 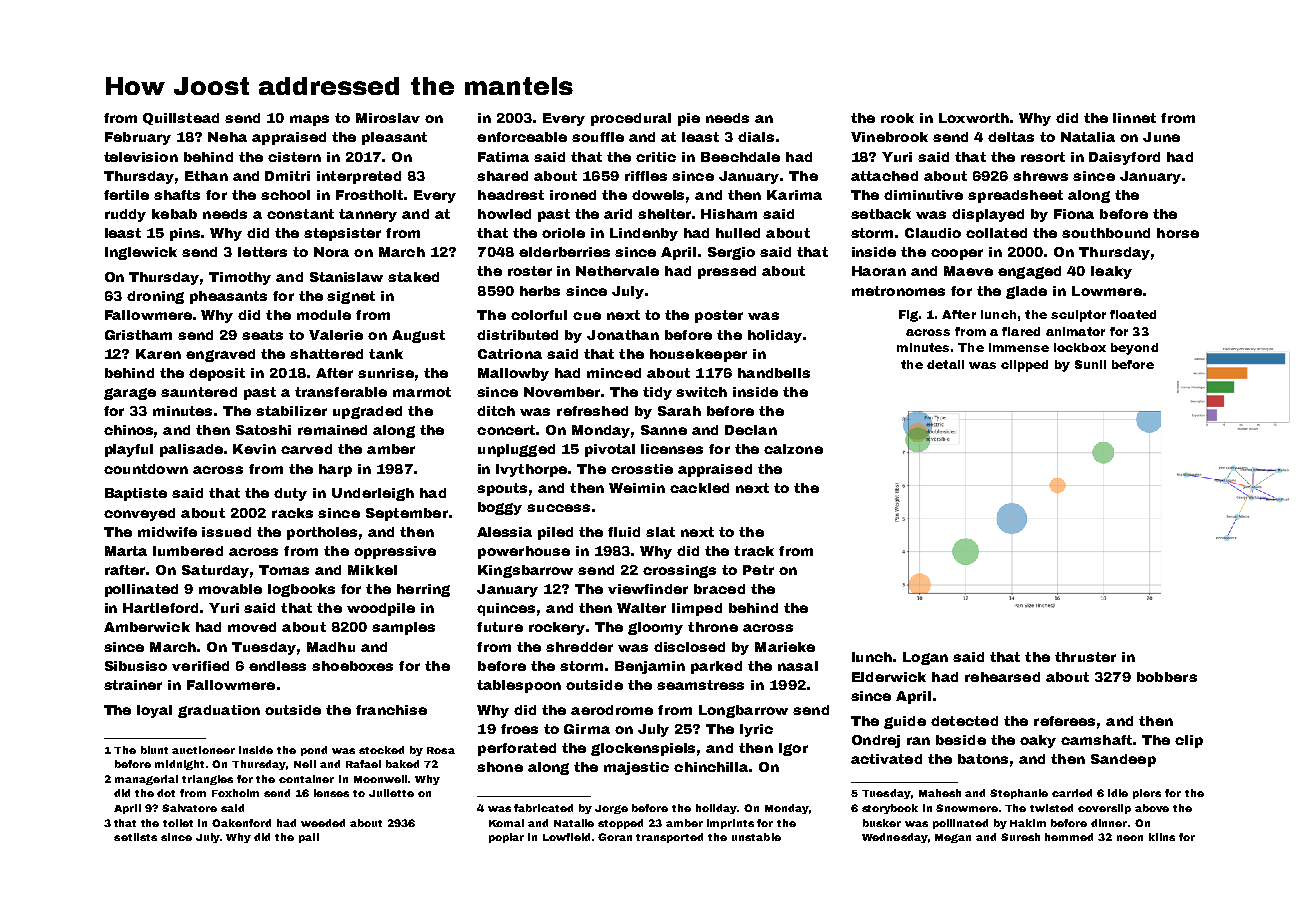 What do you see at coordinates (1162, 837) in the screenshot?
I see `kilns` at bounding box center [1162, 837].
